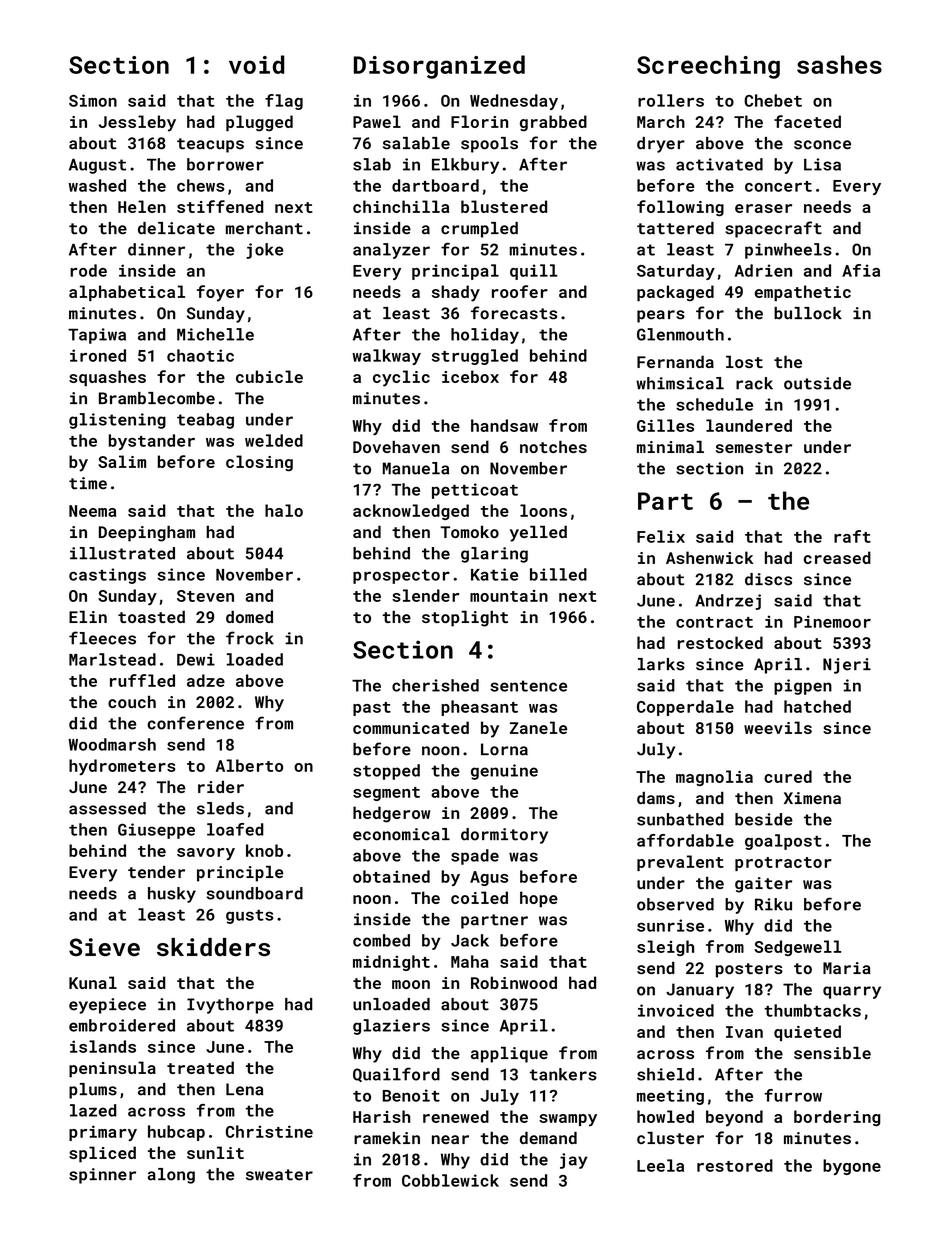 The image size is (952, 1233). What do you see at coordinates (574, 1161) in the document?
I see `jay` at bounding box center [574, 1161].
